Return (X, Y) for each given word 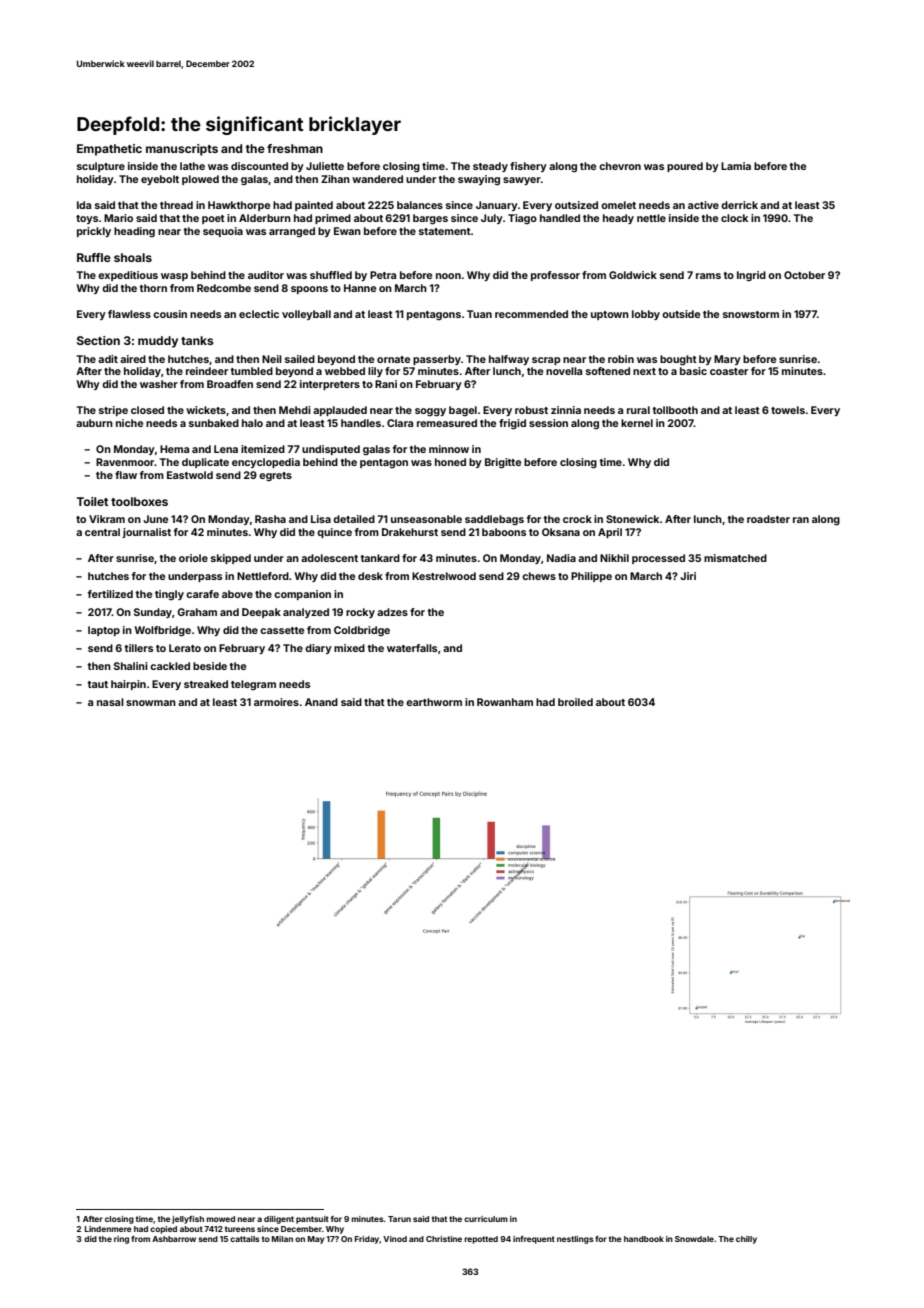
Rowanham (505, 702)
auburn (94, 423)
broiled (575, 702)
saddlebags (494, 520)
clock (734, 218)
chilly (746, 1240)
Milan (282, 1239)
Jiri (688, 576)
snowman (151, 703)
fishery (528, 167)
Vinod (395, 1239)
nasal (110, 702)
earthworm (434, 702)
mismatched (735, 558)
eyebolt (160, 180)
